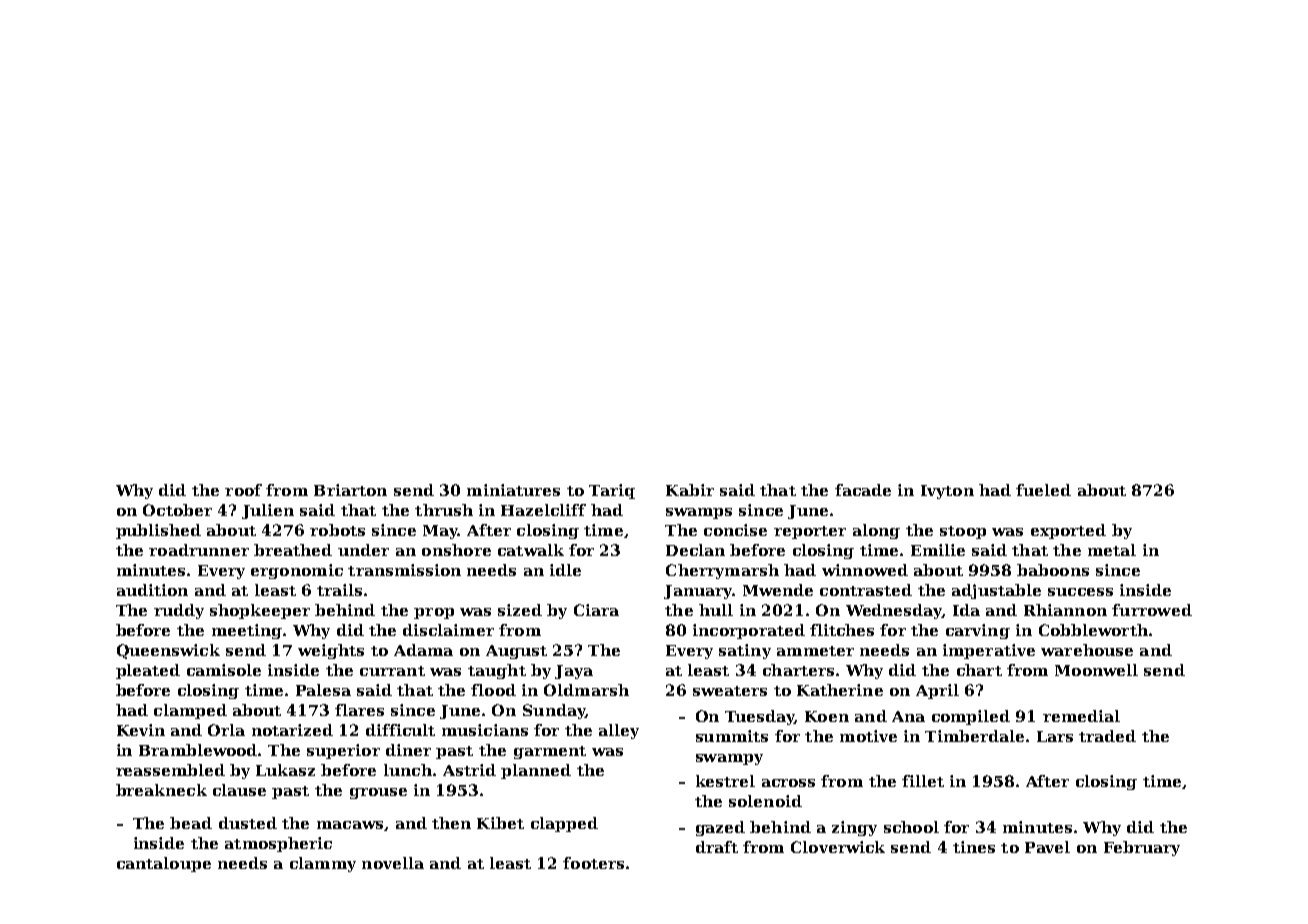 The image size is (1308, 924). What do you see at coordinates (1087, 650) in the page?
I see `warehouse` at bounding box center [1087, 650].
